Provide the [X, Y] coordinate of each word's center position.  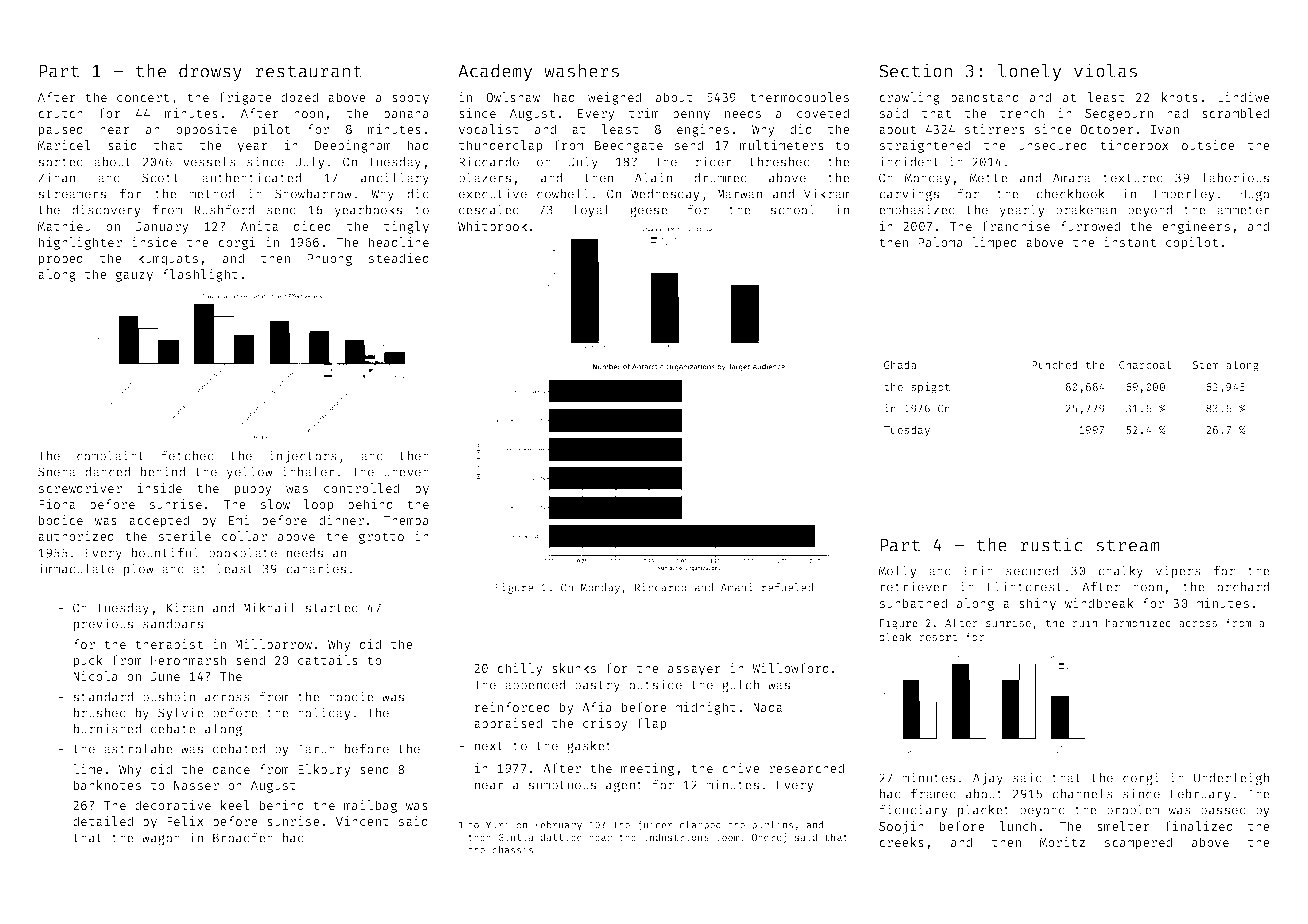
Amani [736, 587]
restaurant [309, 71]
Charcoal [1145, 364]
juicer [655, 825]
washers [581, 71]
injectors [303, 457]
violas [1105, 70]
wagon [161, 840]
